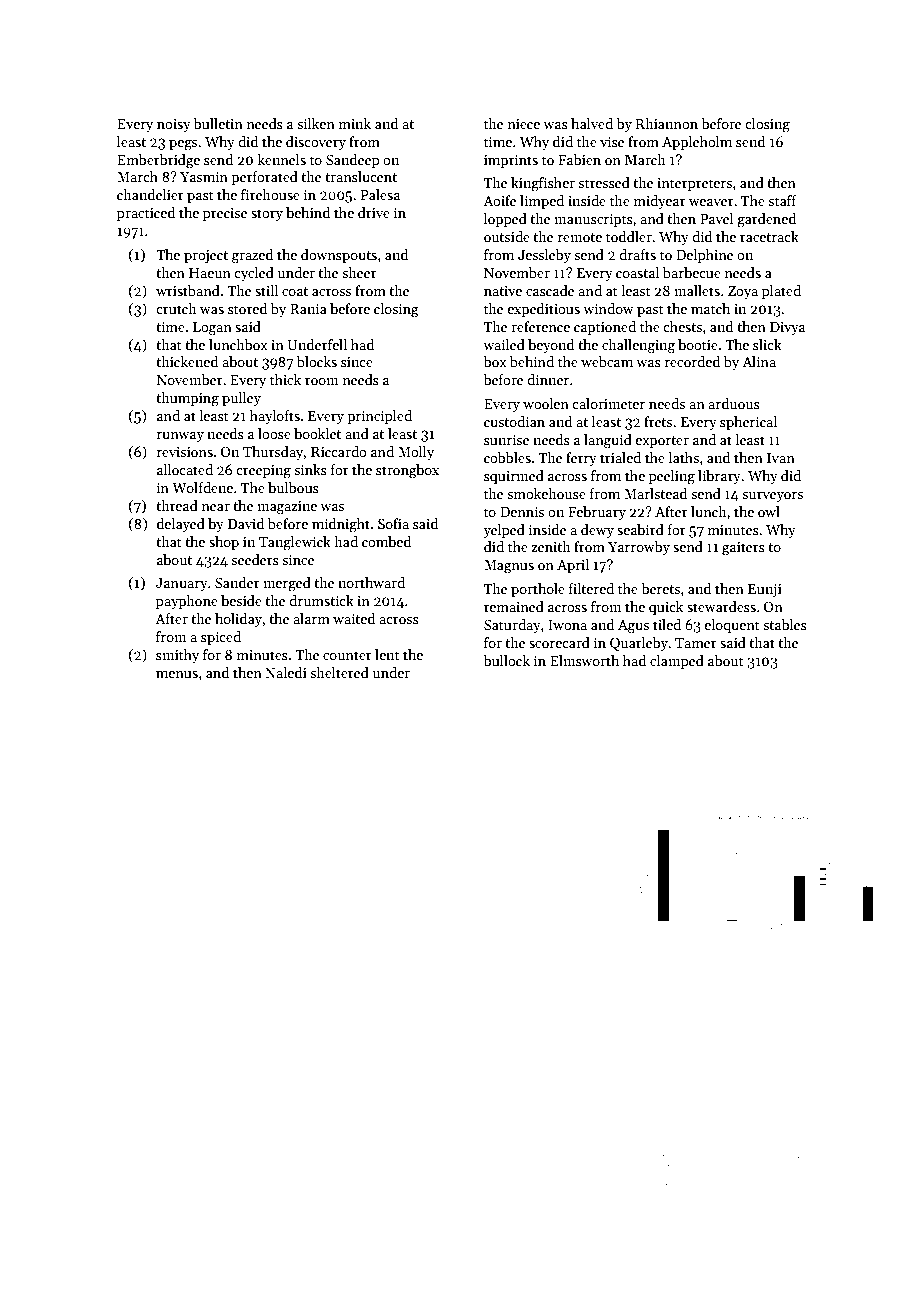 This document has height=1314, width=924. I want to click on Emberbridge, so click(158, 161).
